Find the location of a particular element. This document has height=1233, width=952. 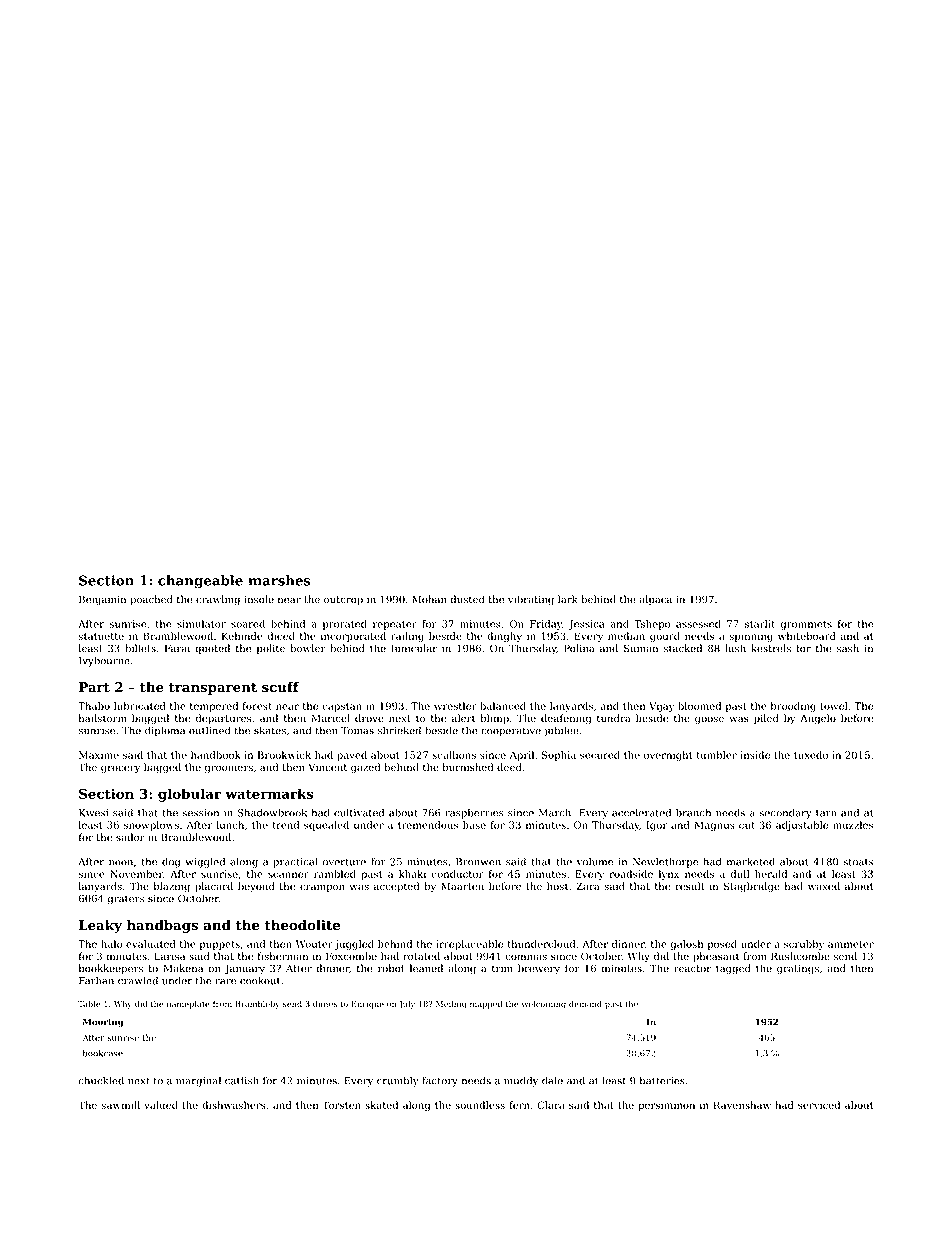

burnished is located at coordinates (467, 767).
